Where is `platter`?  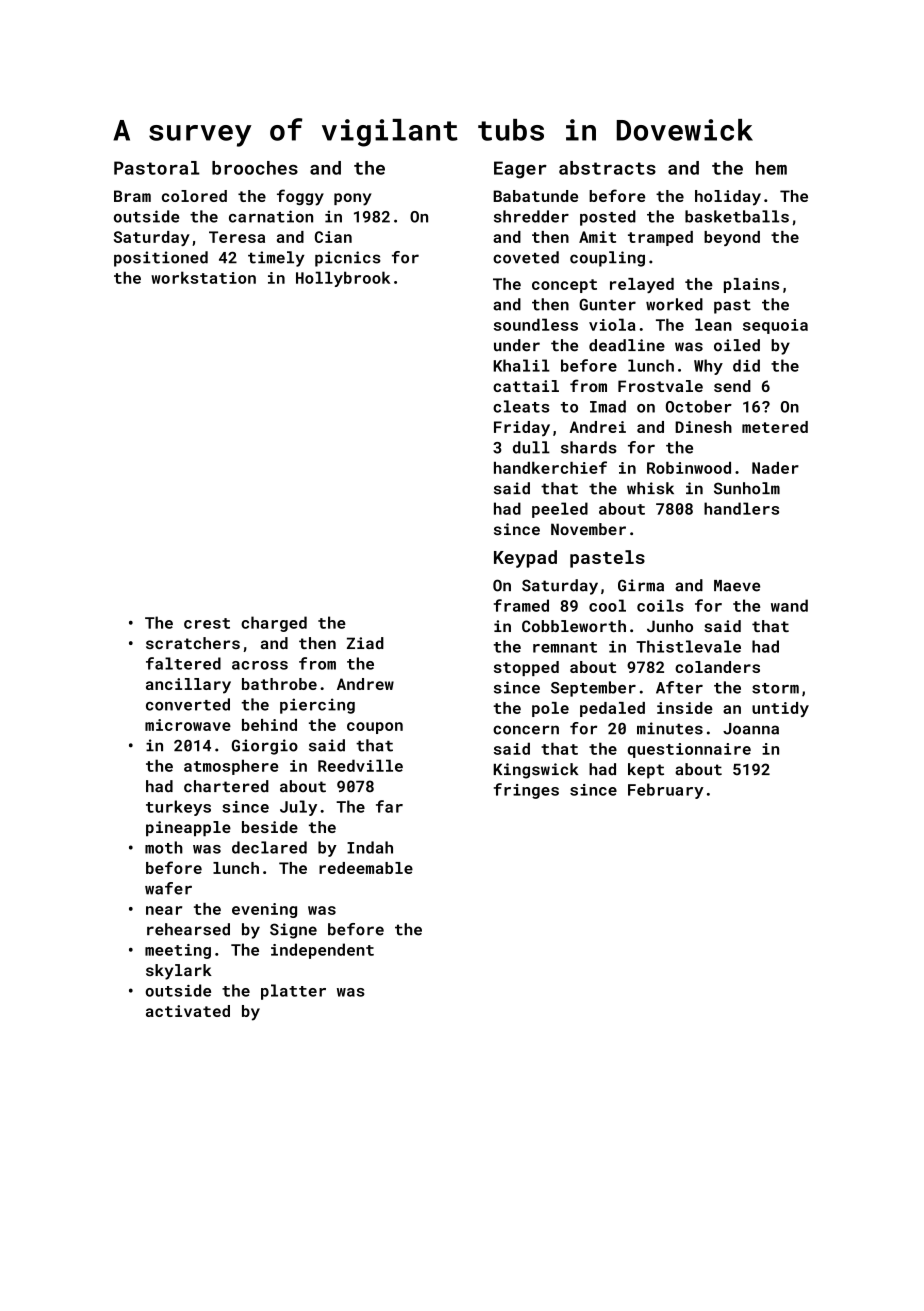
platter is located at coordinates (293, 992).
